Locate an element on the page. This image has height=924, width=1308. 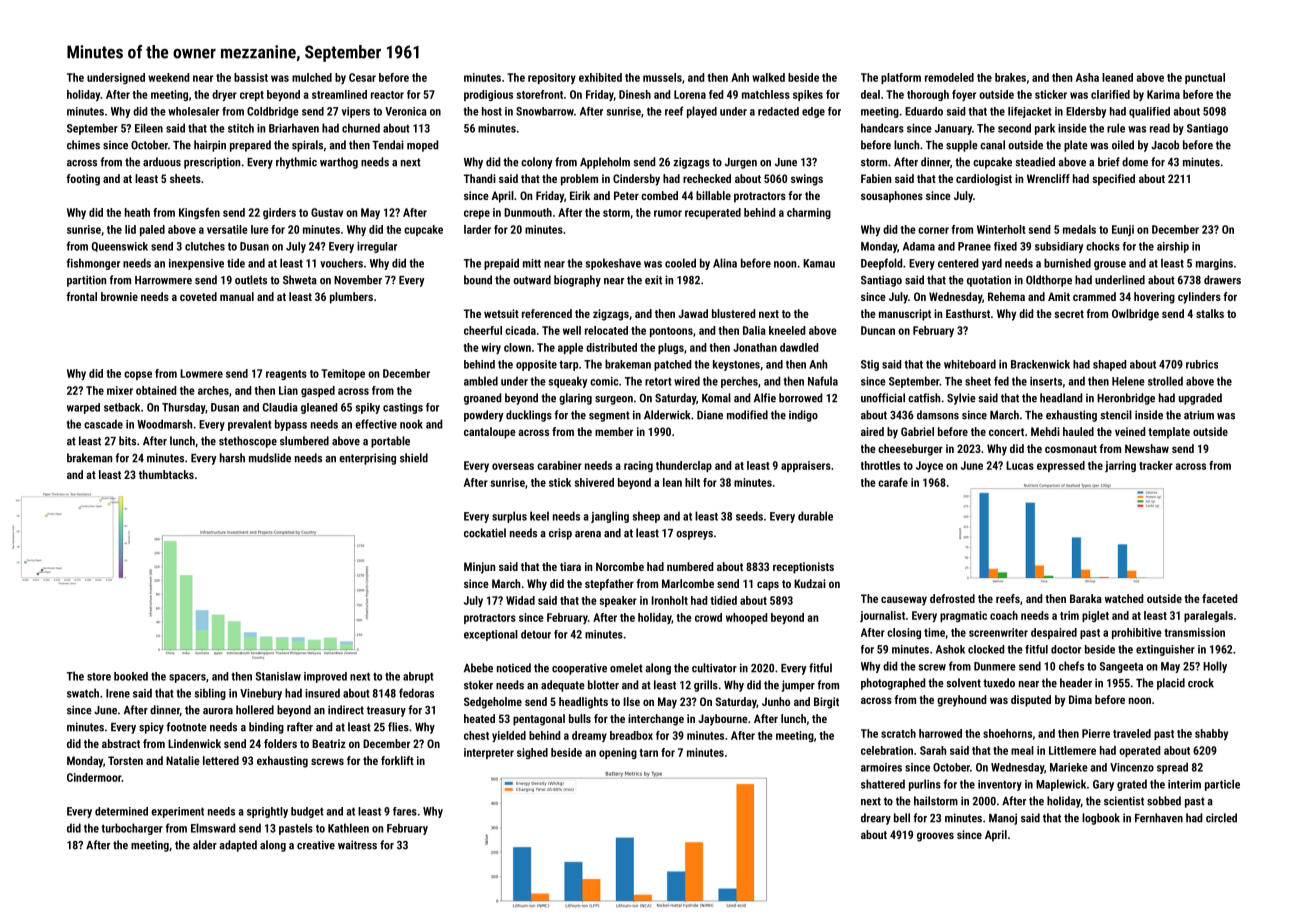
waitress is located at coordinates (357, 845).
